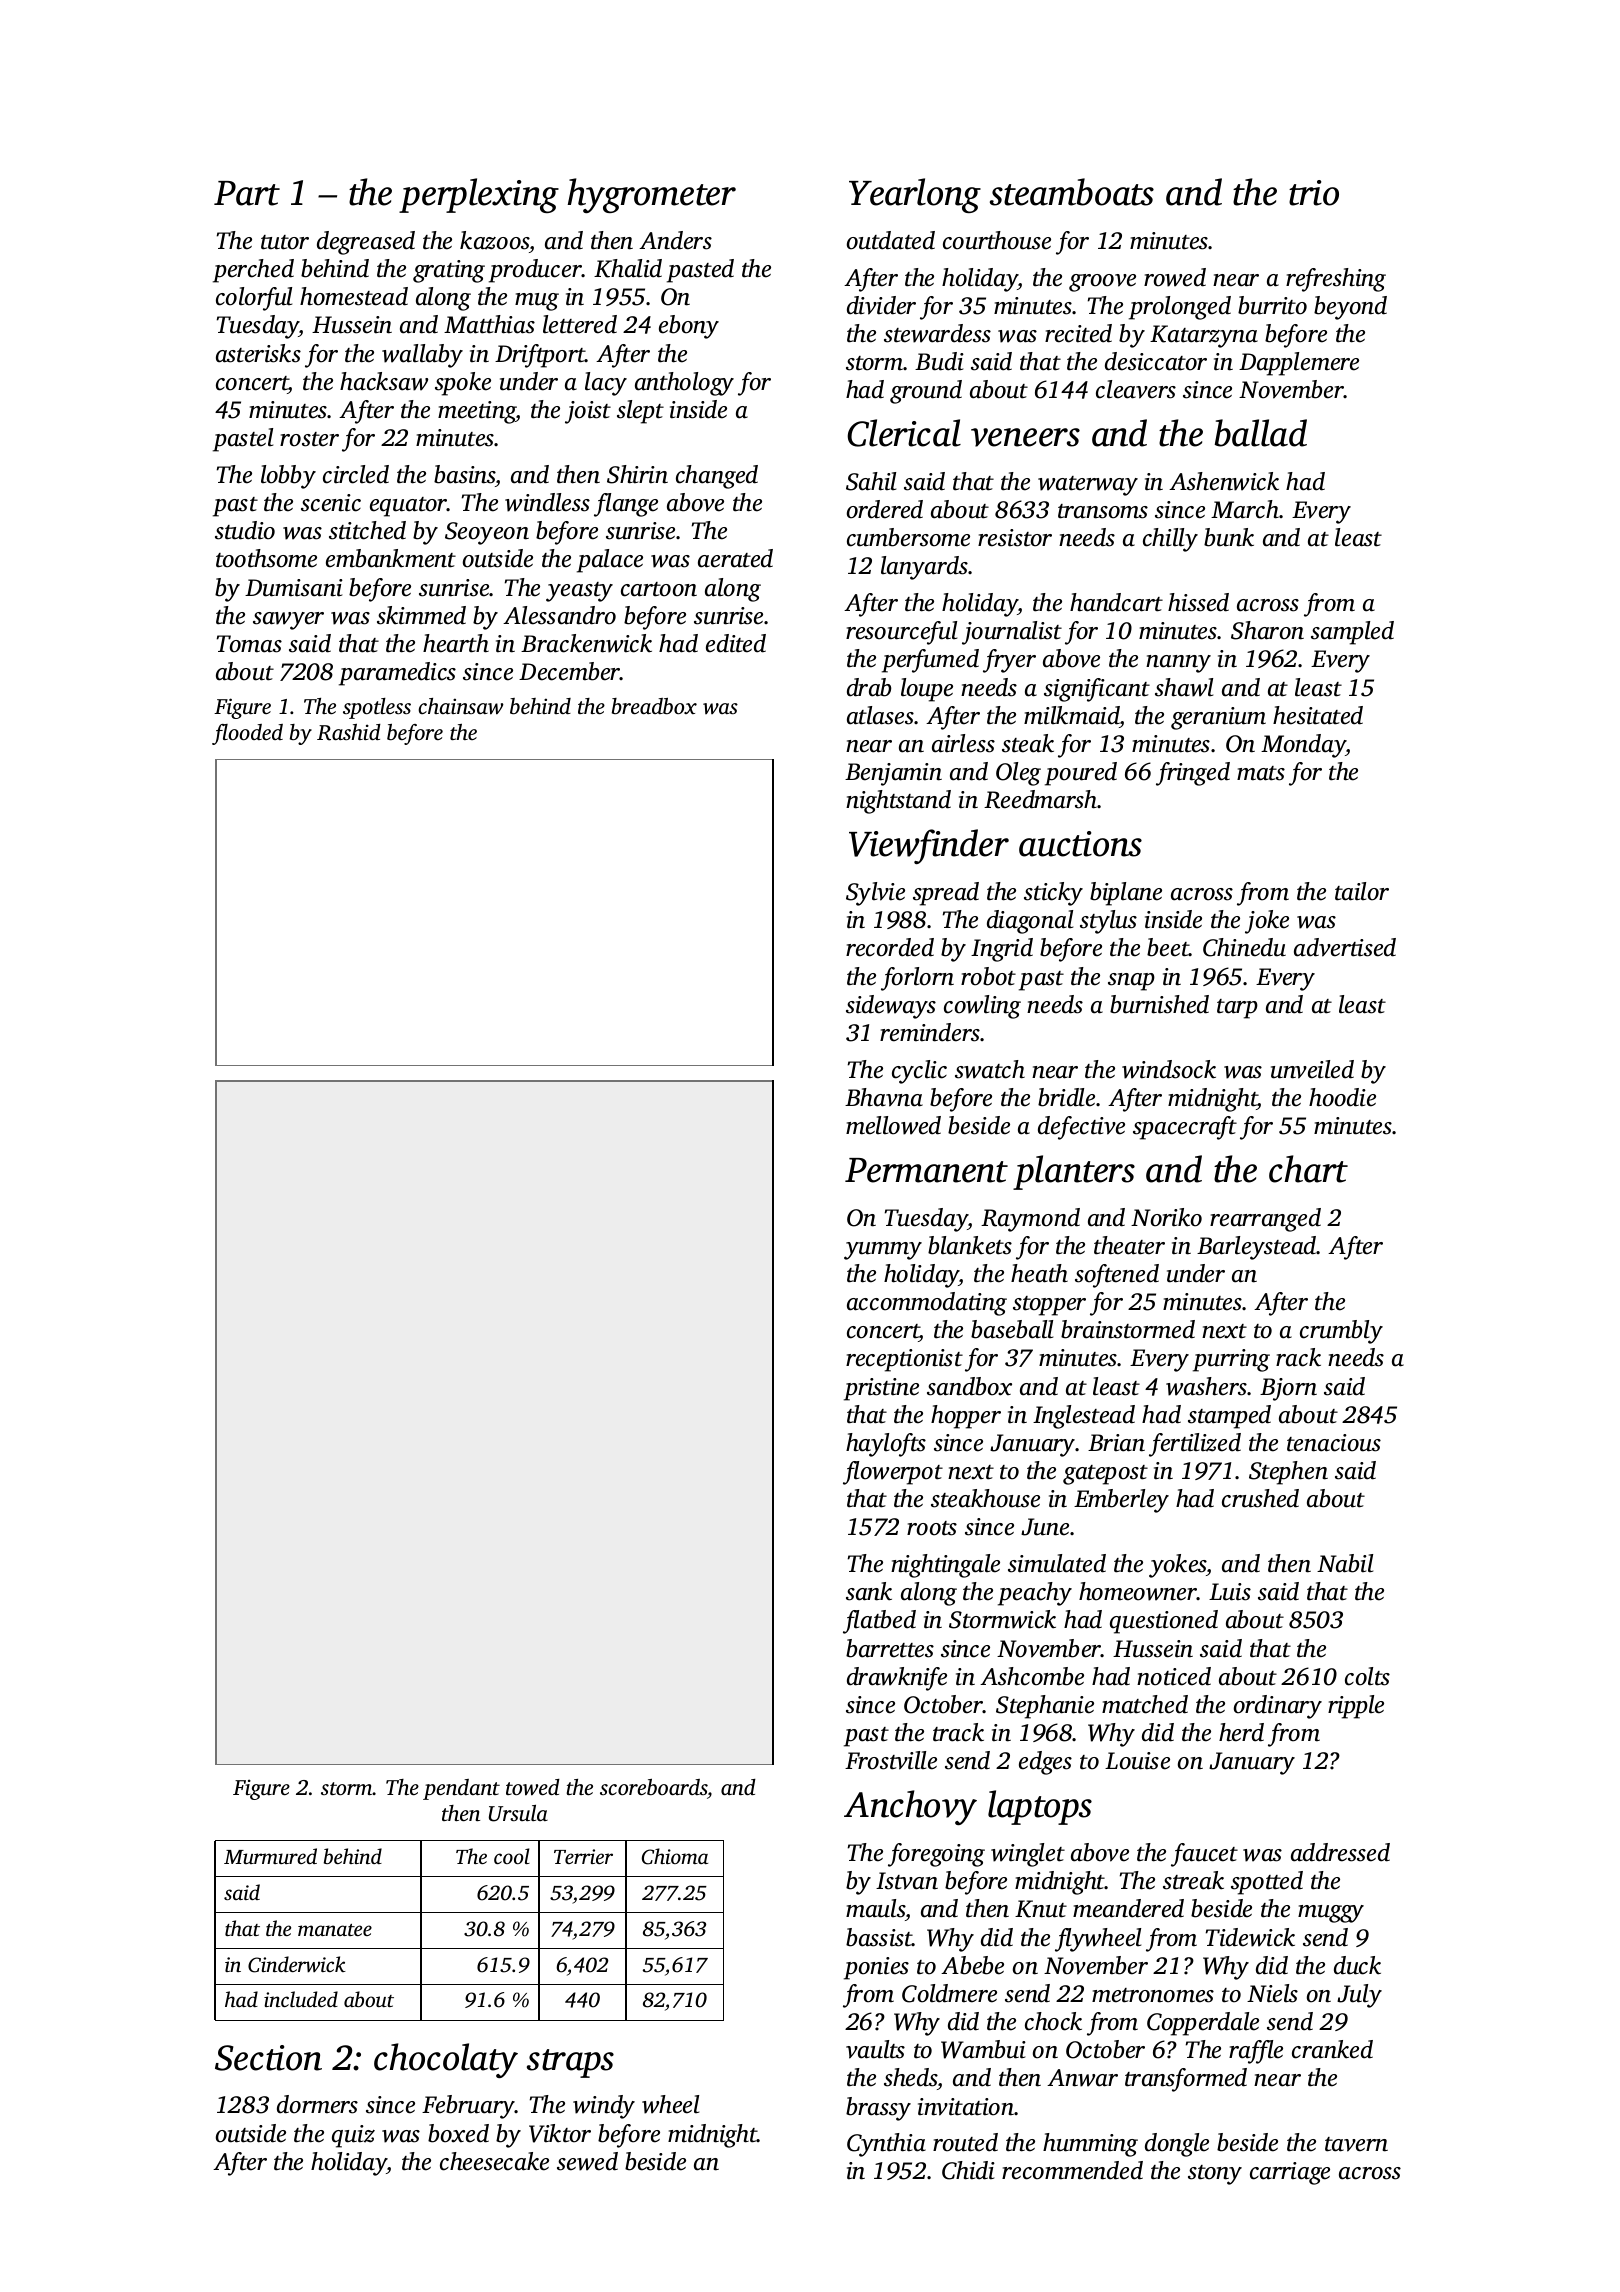 Image resolution: width=1620 pixels, height=2292 pixels. I want to click on Tidewick, so click(1250, 1937).
